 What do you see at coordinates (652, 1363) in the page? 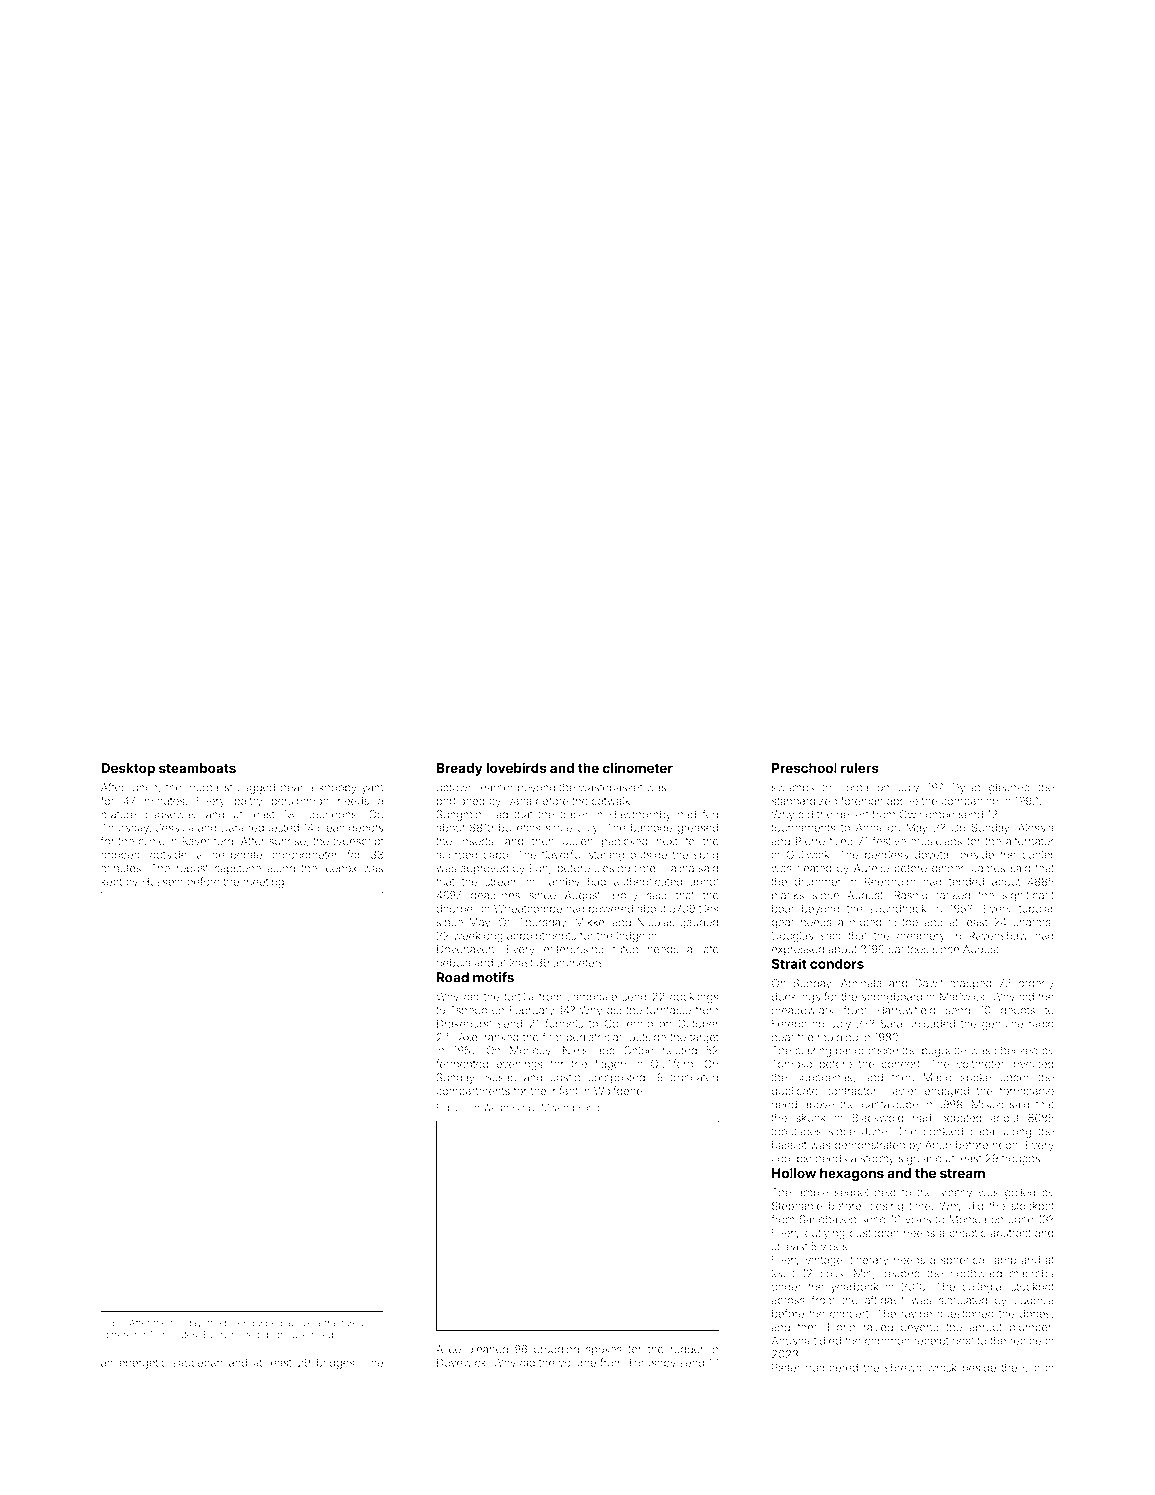
I see `Thrushby` at bounding box center [652, 1363].
